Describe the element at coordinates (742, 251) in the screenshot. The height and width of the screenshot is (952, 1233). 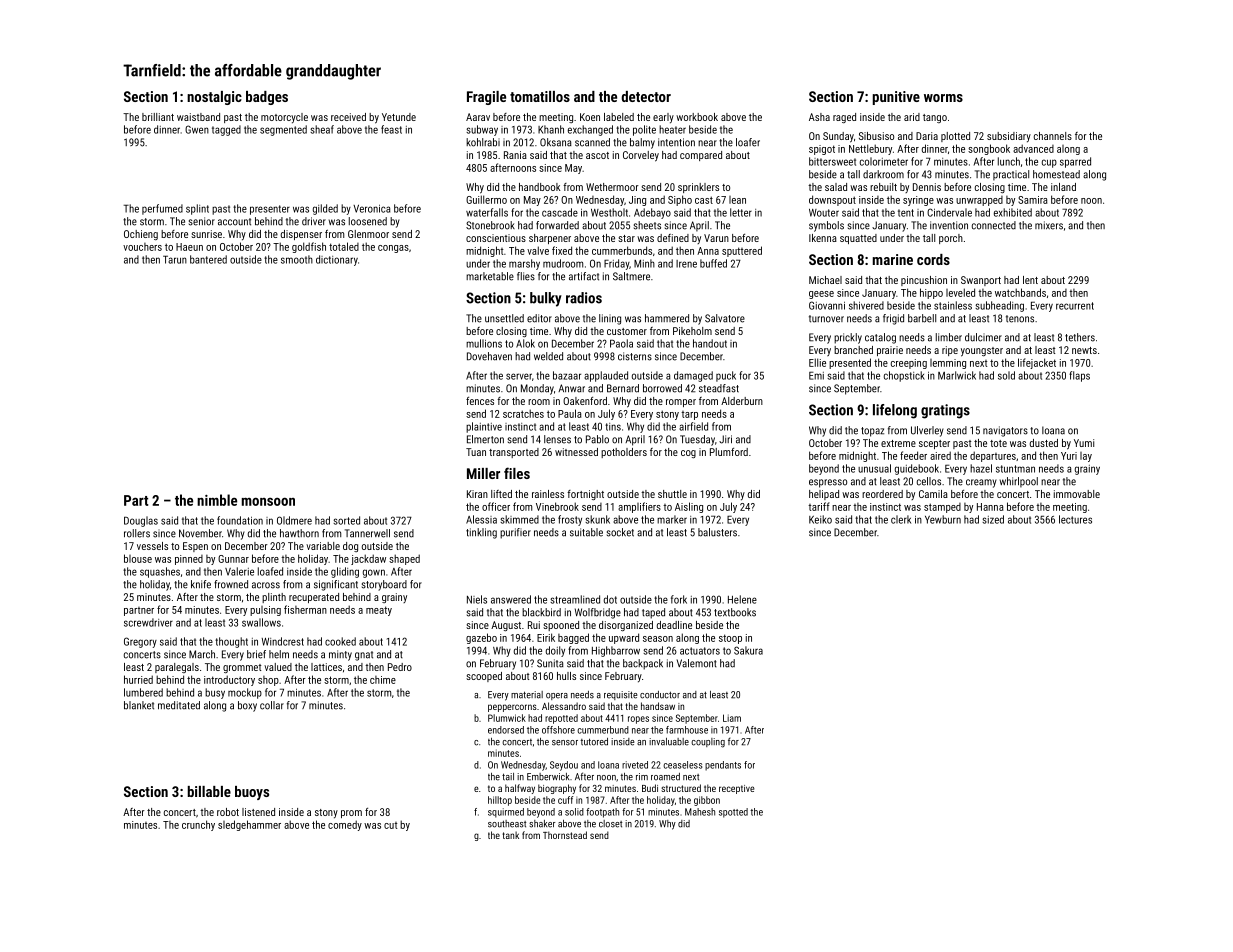
I see `sputtered` at that location.
